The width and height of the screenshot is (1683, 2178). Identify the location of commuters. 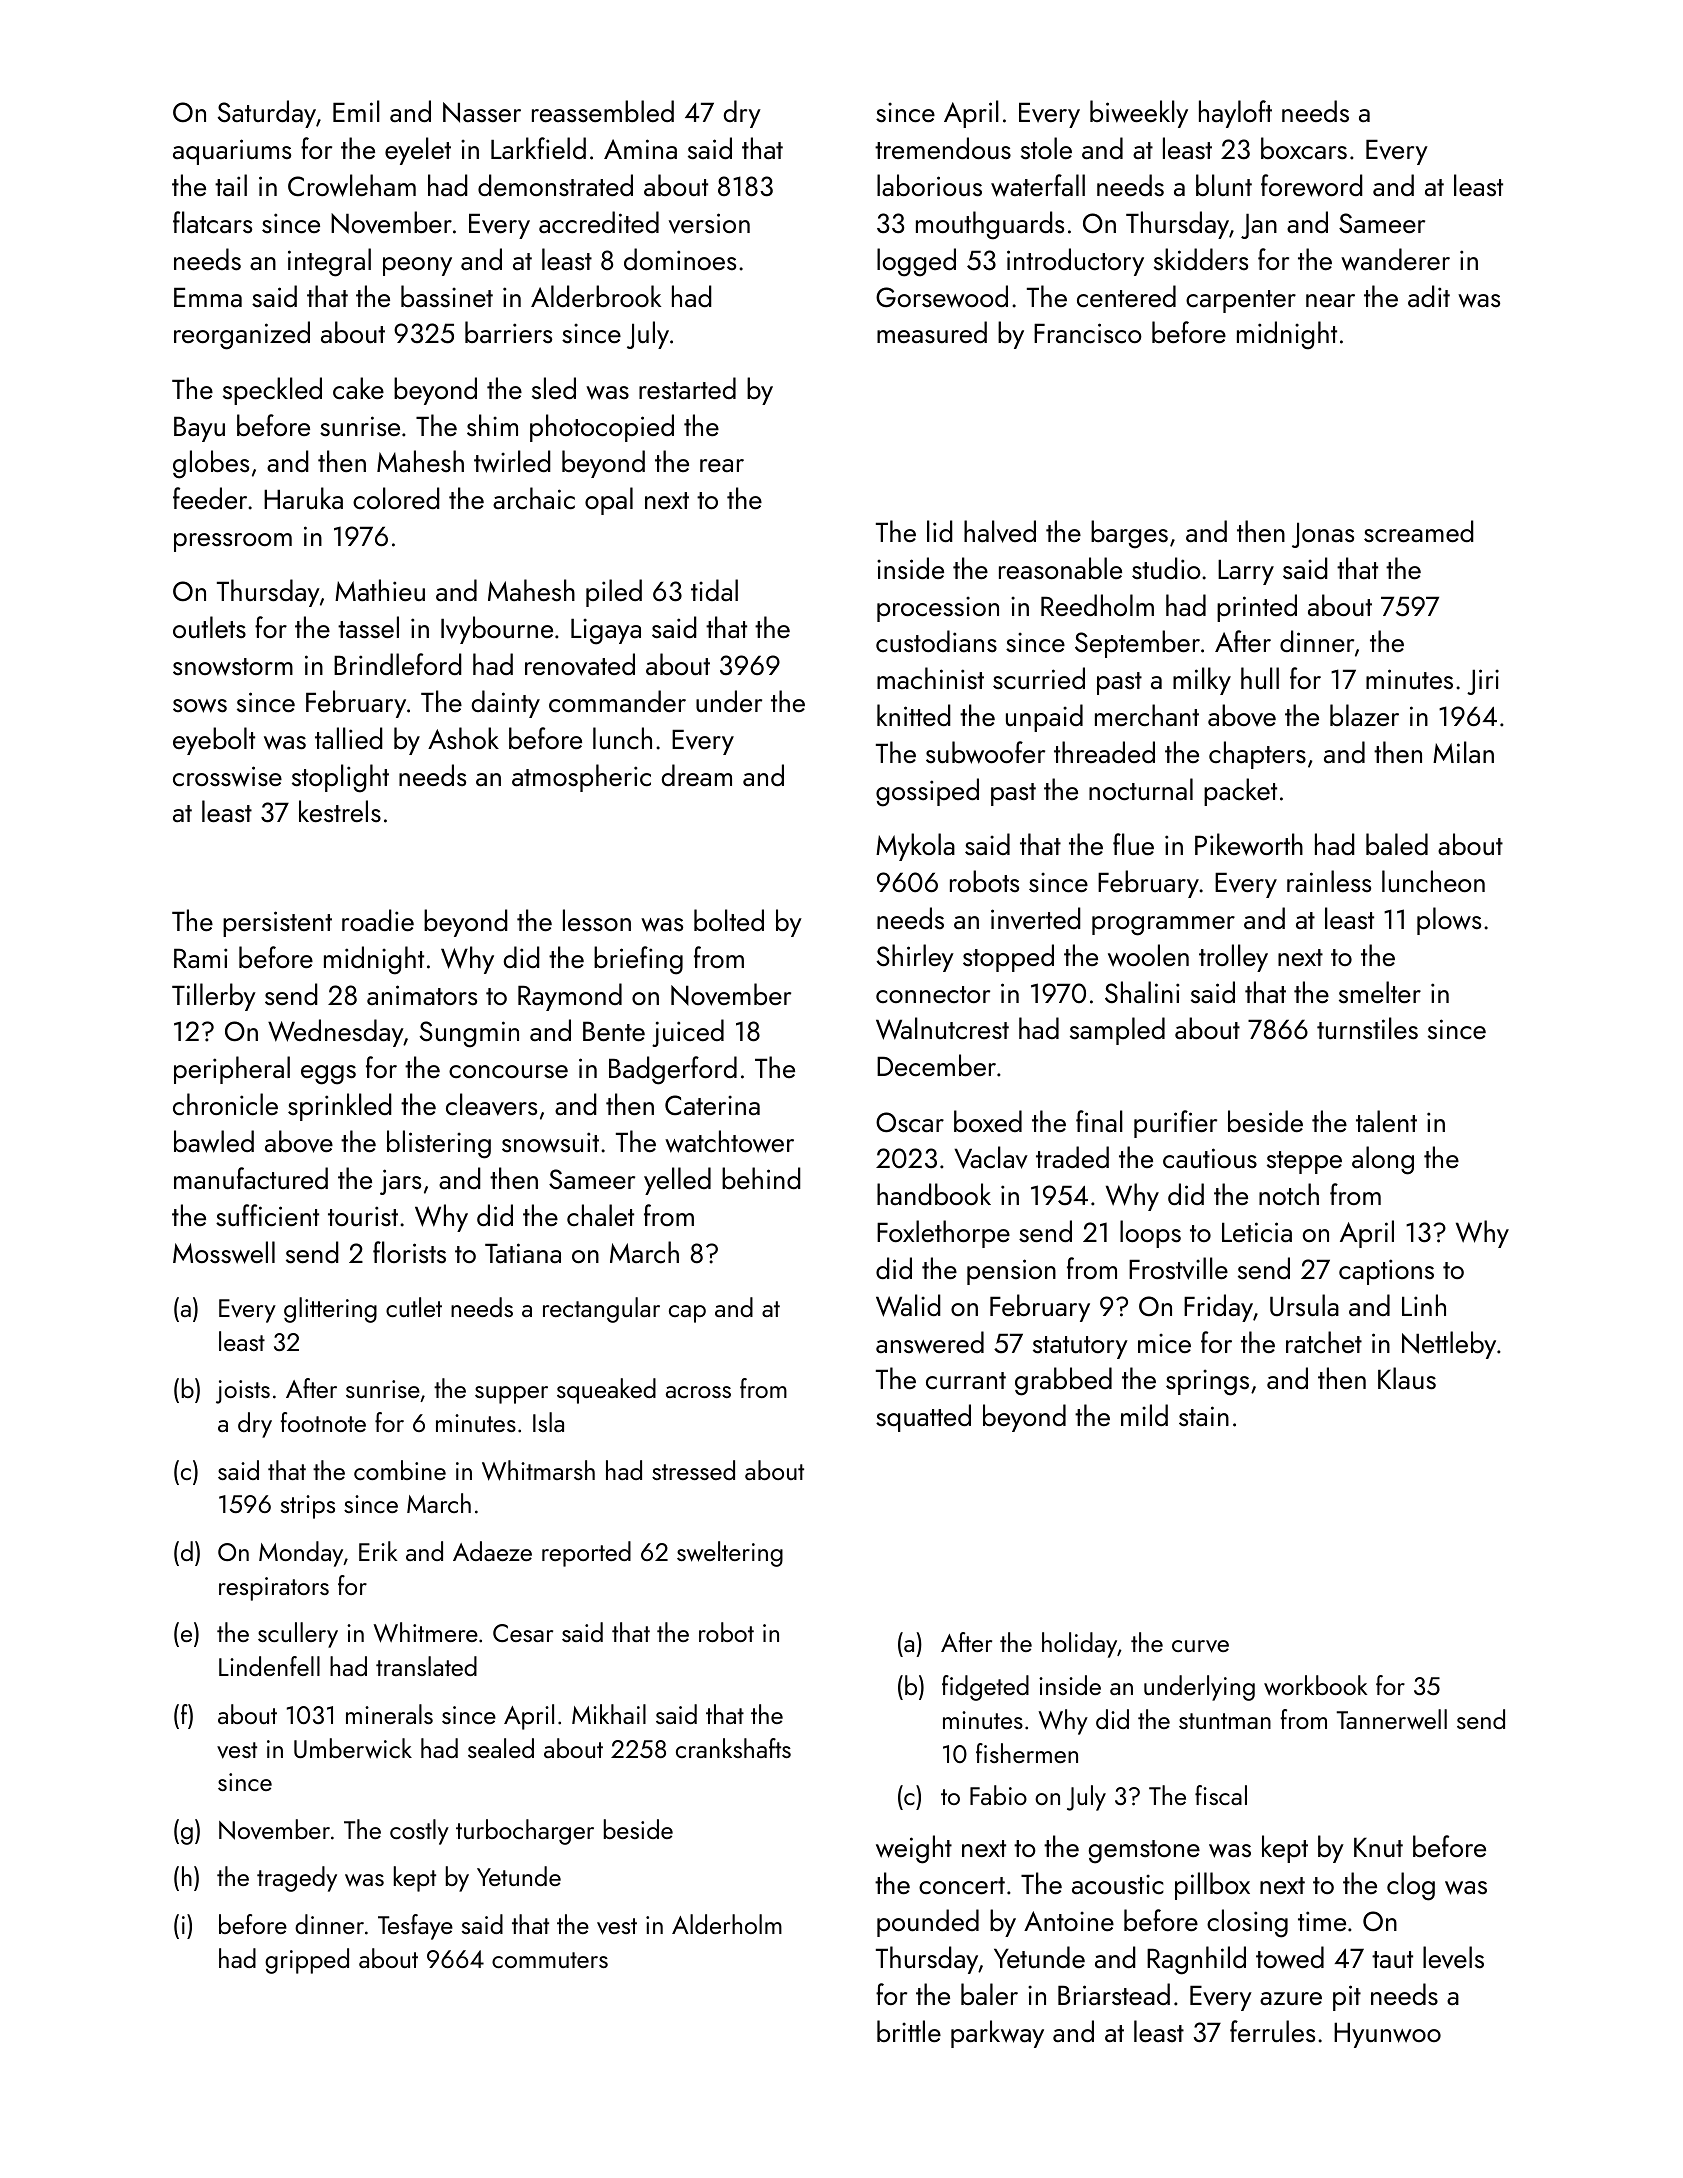
(550, 1960).
